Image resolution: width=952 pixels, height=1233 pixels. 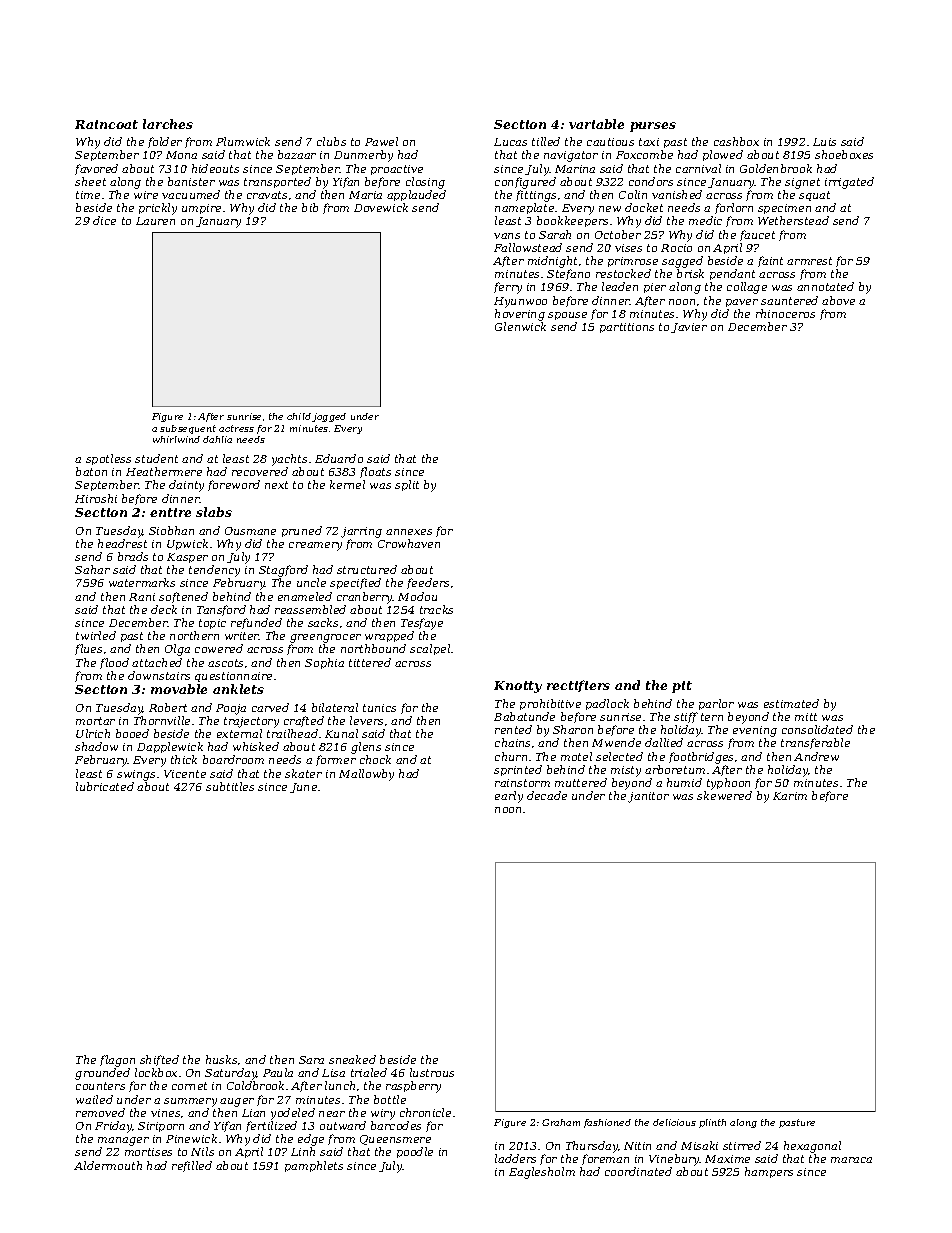 I want to click on hampers, so click(x=769, y=1172).
